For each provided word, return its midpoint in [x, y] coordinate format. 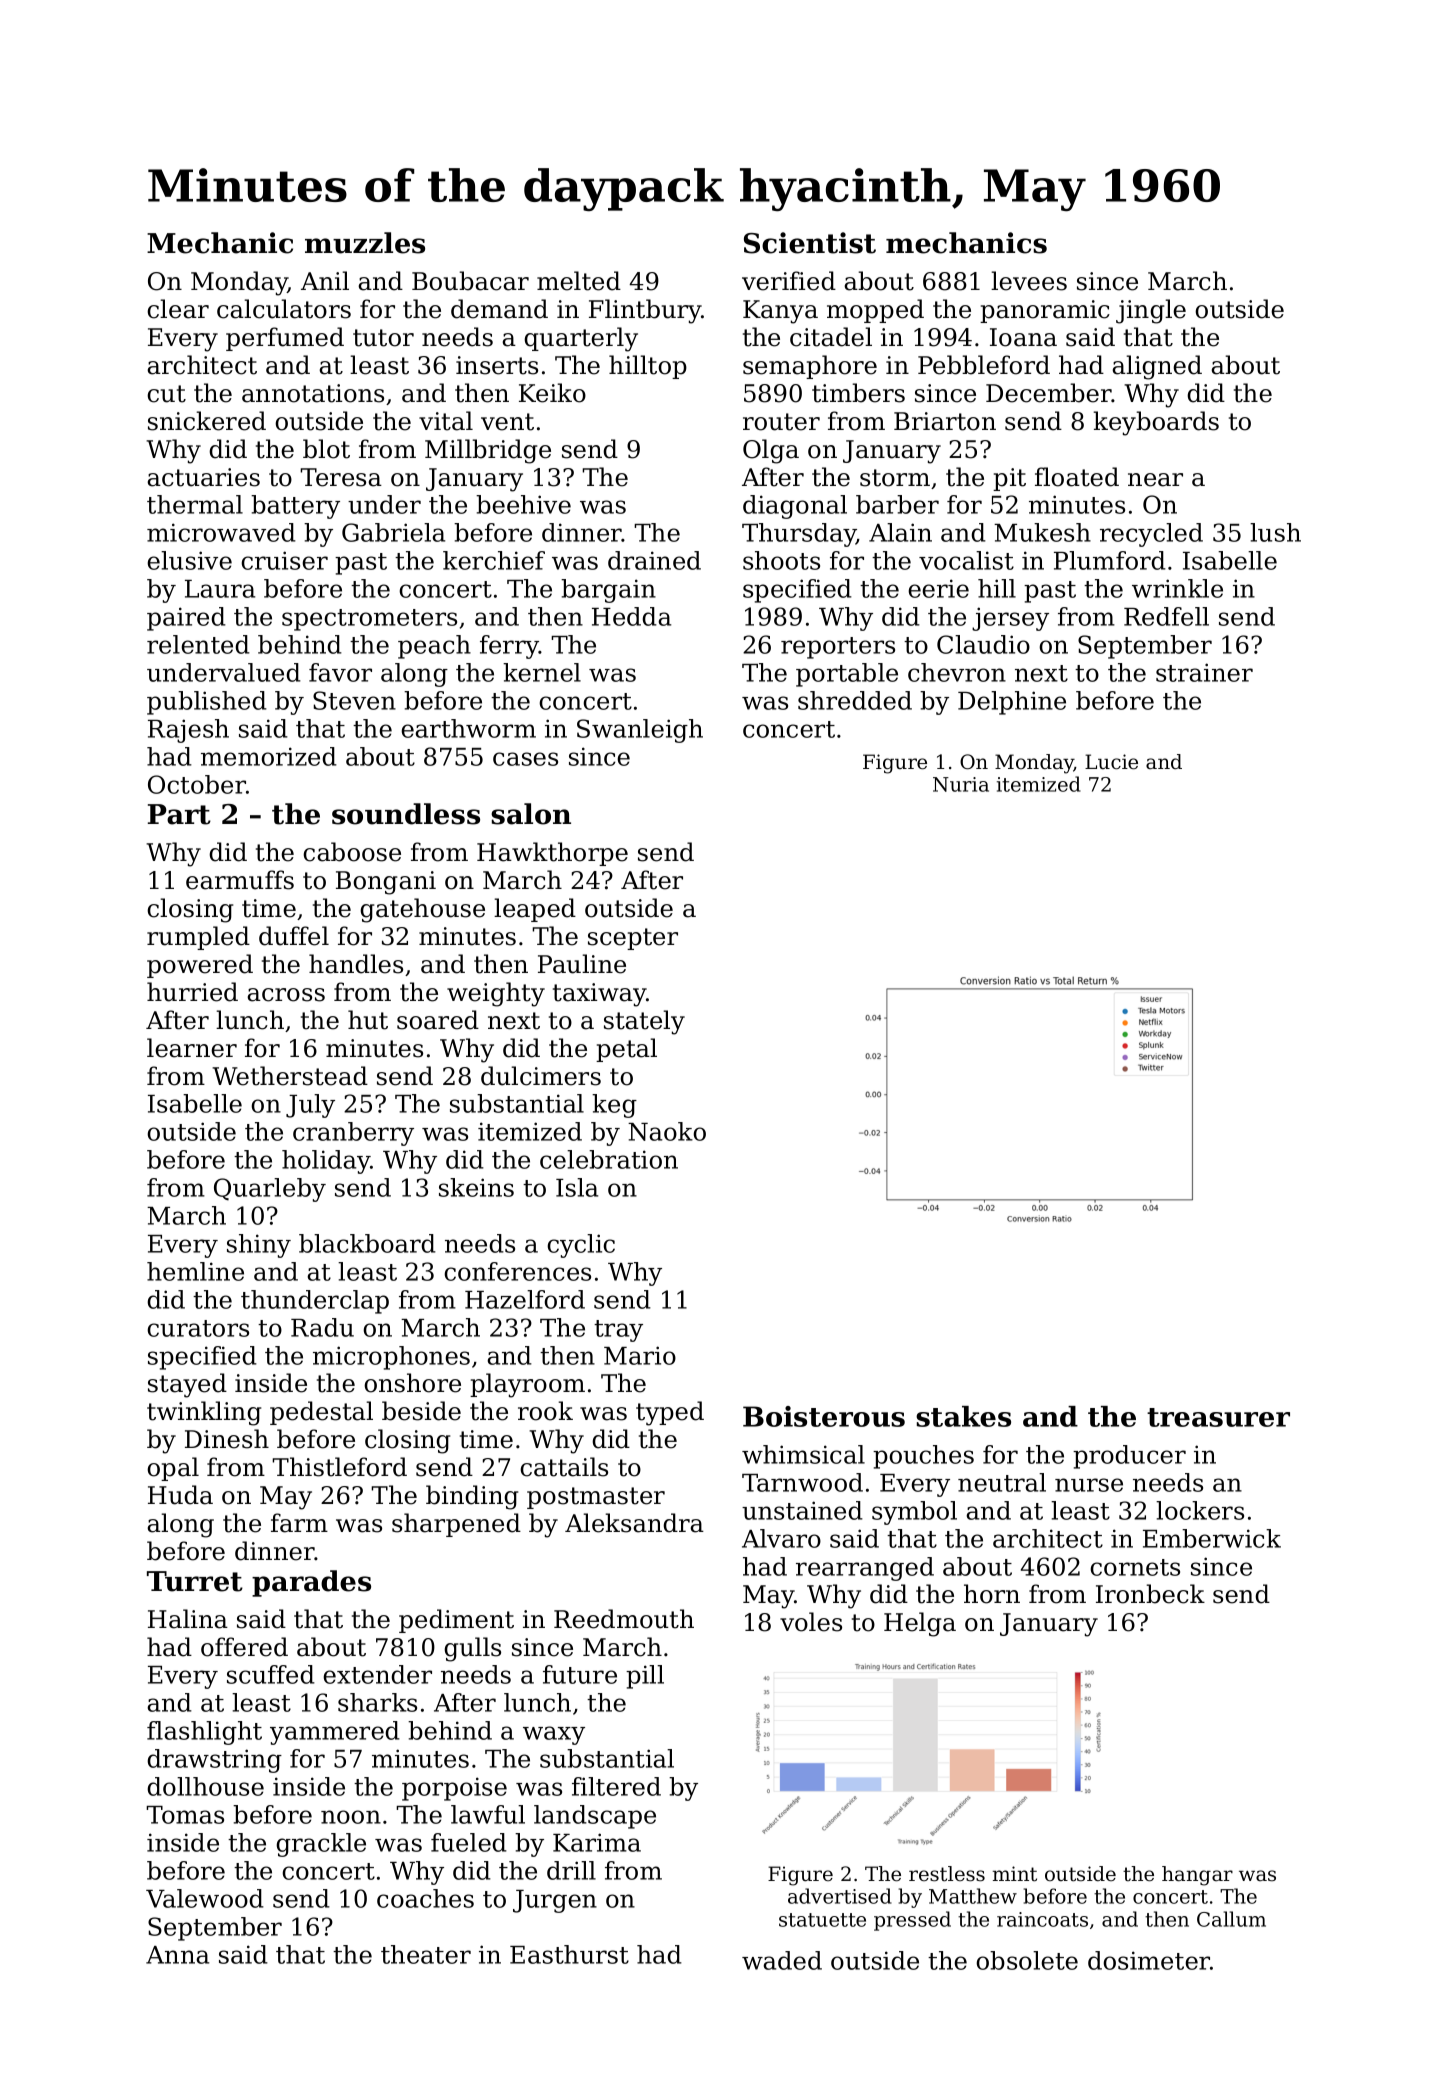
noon [351, 1817]
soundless [406, 814]
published [207, 703]
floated [1077, 477]
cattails [564, 1467]
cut [166, 394]
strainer [1204, 672]
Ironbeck [1150, 1594]
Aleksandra [634, 1523]
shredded [855, 700]
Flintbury [645, 311]
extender [377, 1674]
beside [421, 1411]
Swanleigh [640, 731]
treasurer [1218, 1417]
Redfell [1166, 616]
